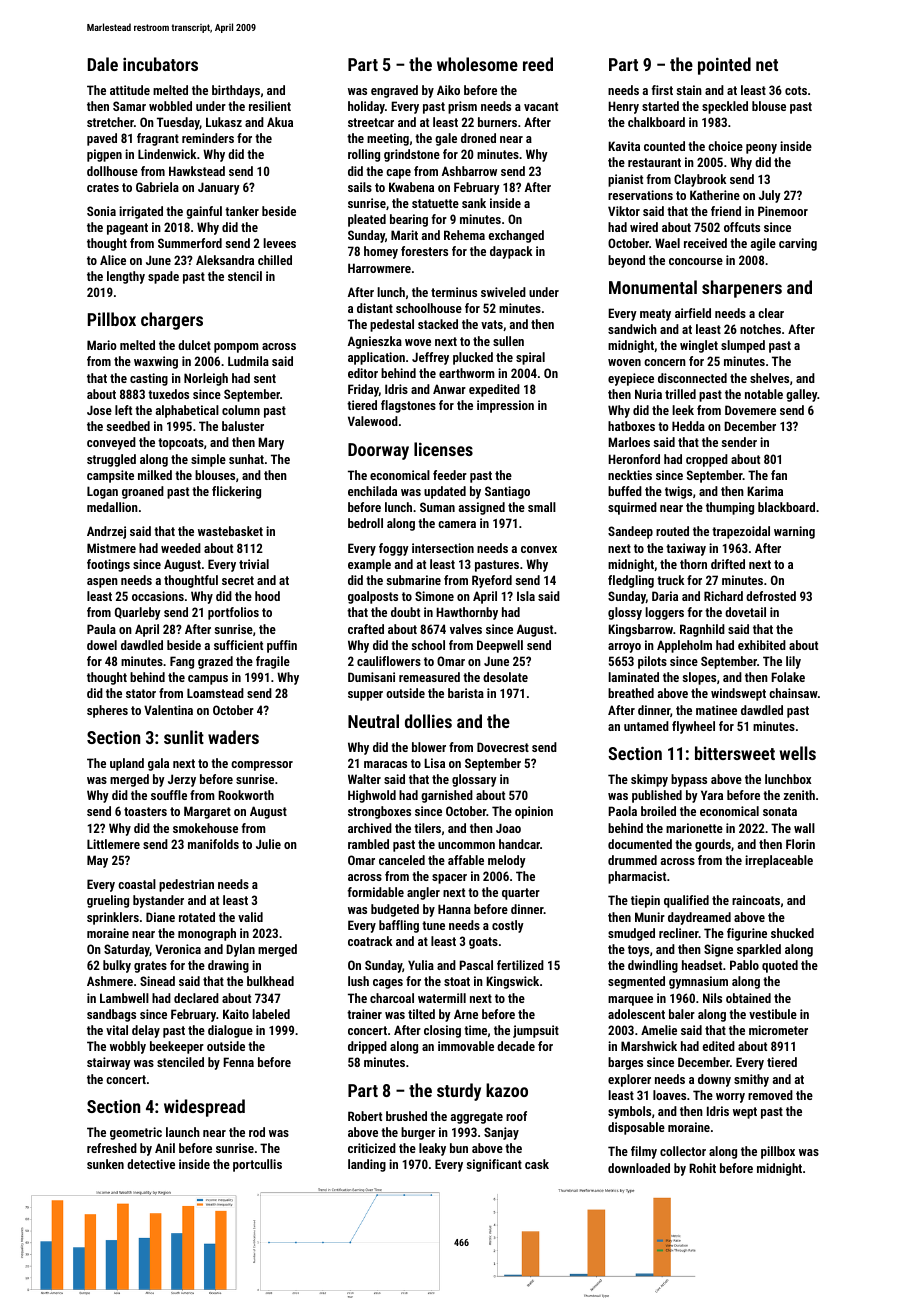 This screenshot has width=908, height=1316. I want to click on Kingswick, so click(512, 982).
